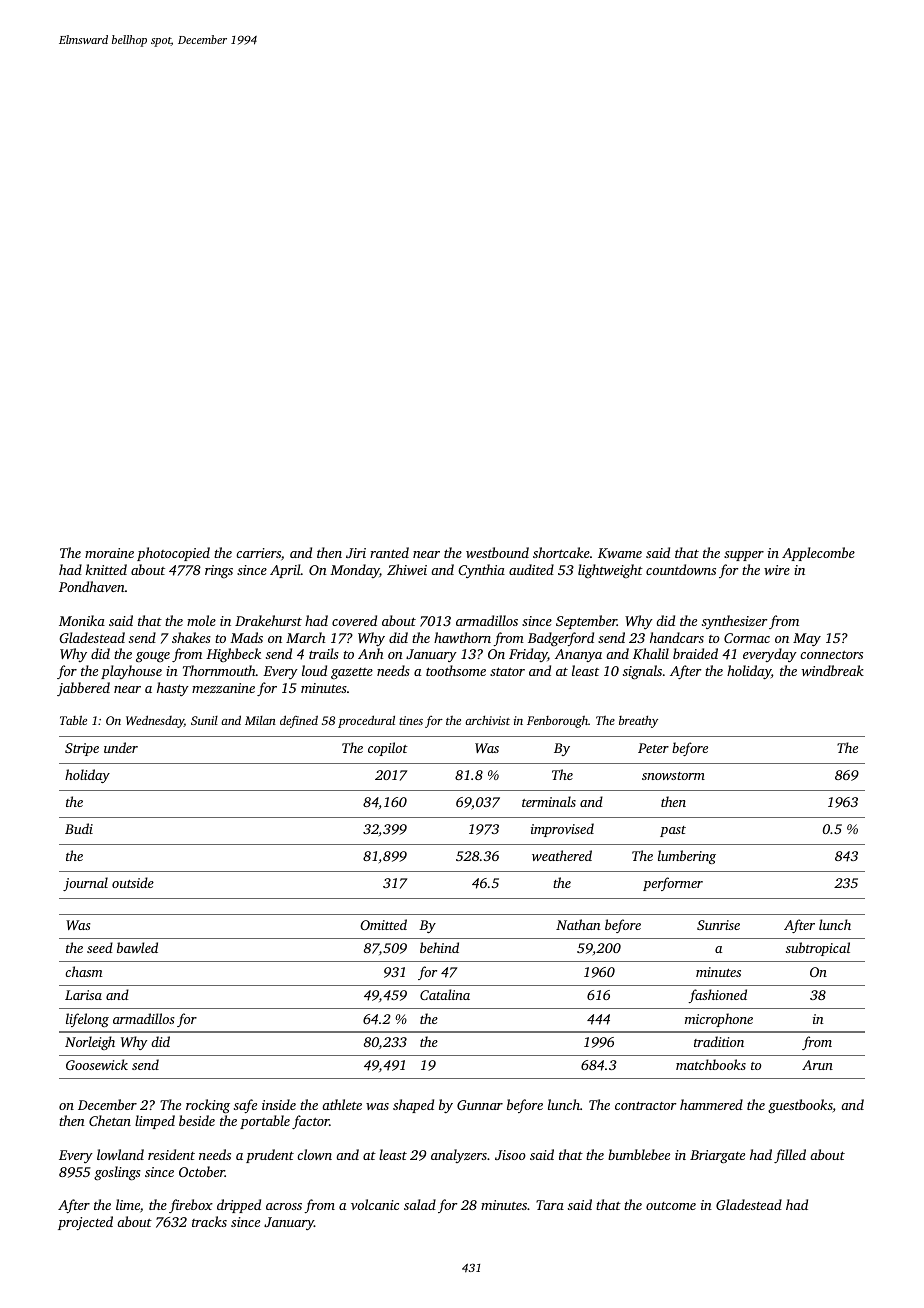 This document has width=924, height=1308. Describe the element at coordinates (137, 947) in the document. I see `bawled` at that location.
